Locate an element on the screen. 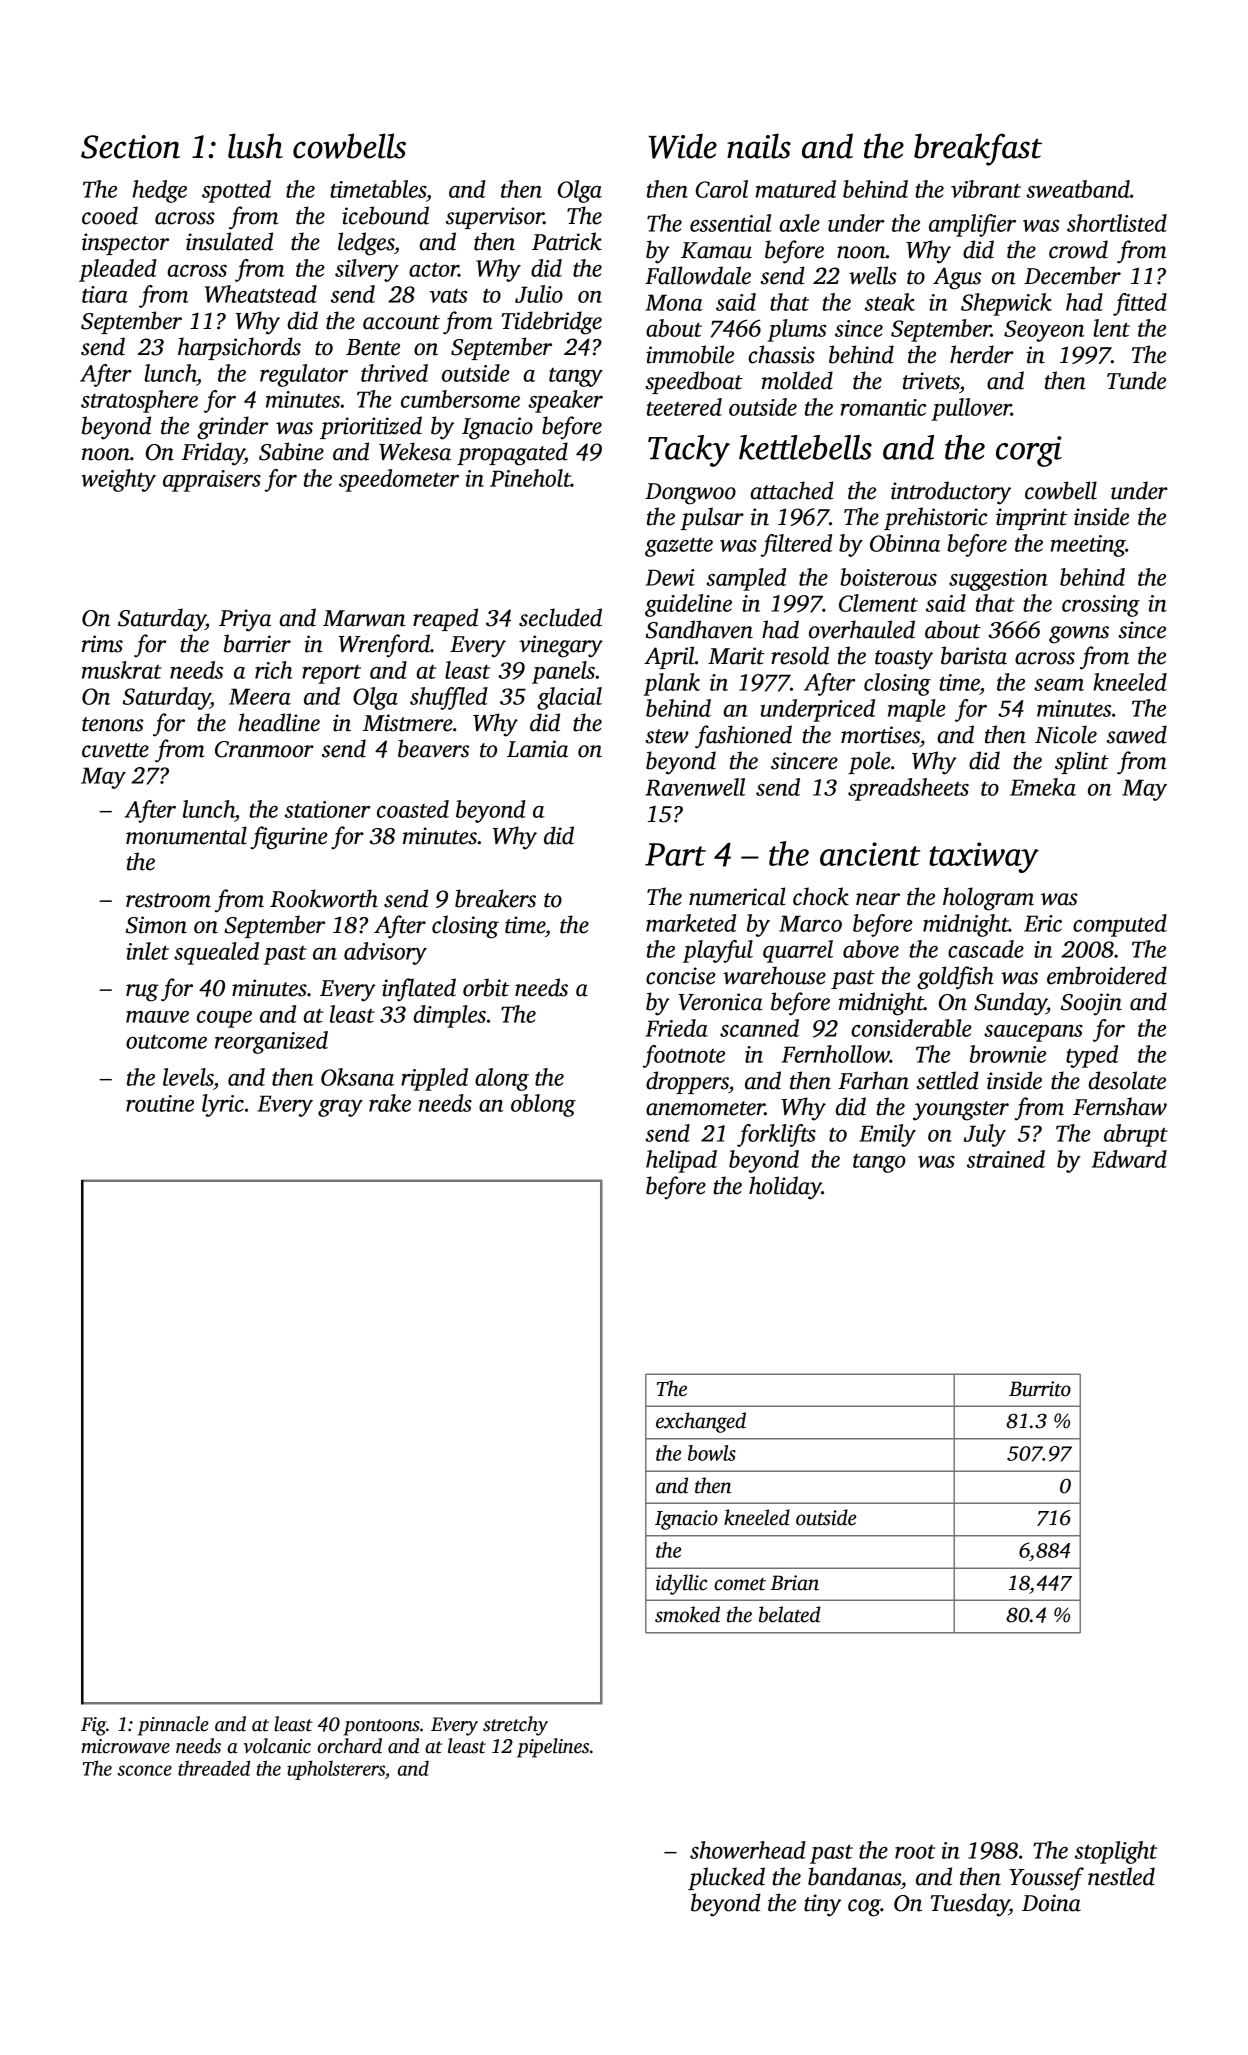  tango is located at coordinates (879, 1163).
